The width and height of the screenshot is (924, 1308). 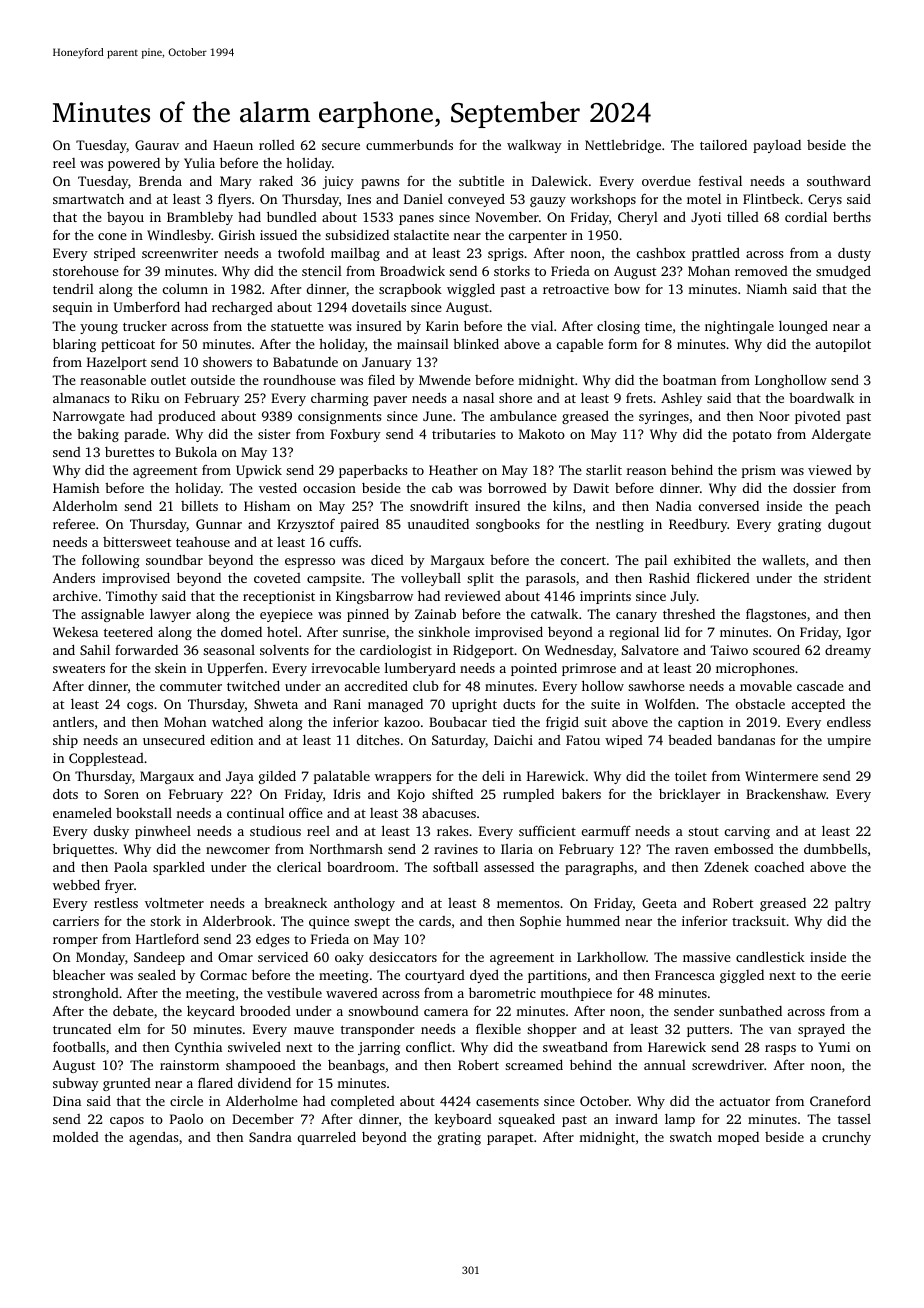 I want to click on completed, so click(x=363, y=1102).
